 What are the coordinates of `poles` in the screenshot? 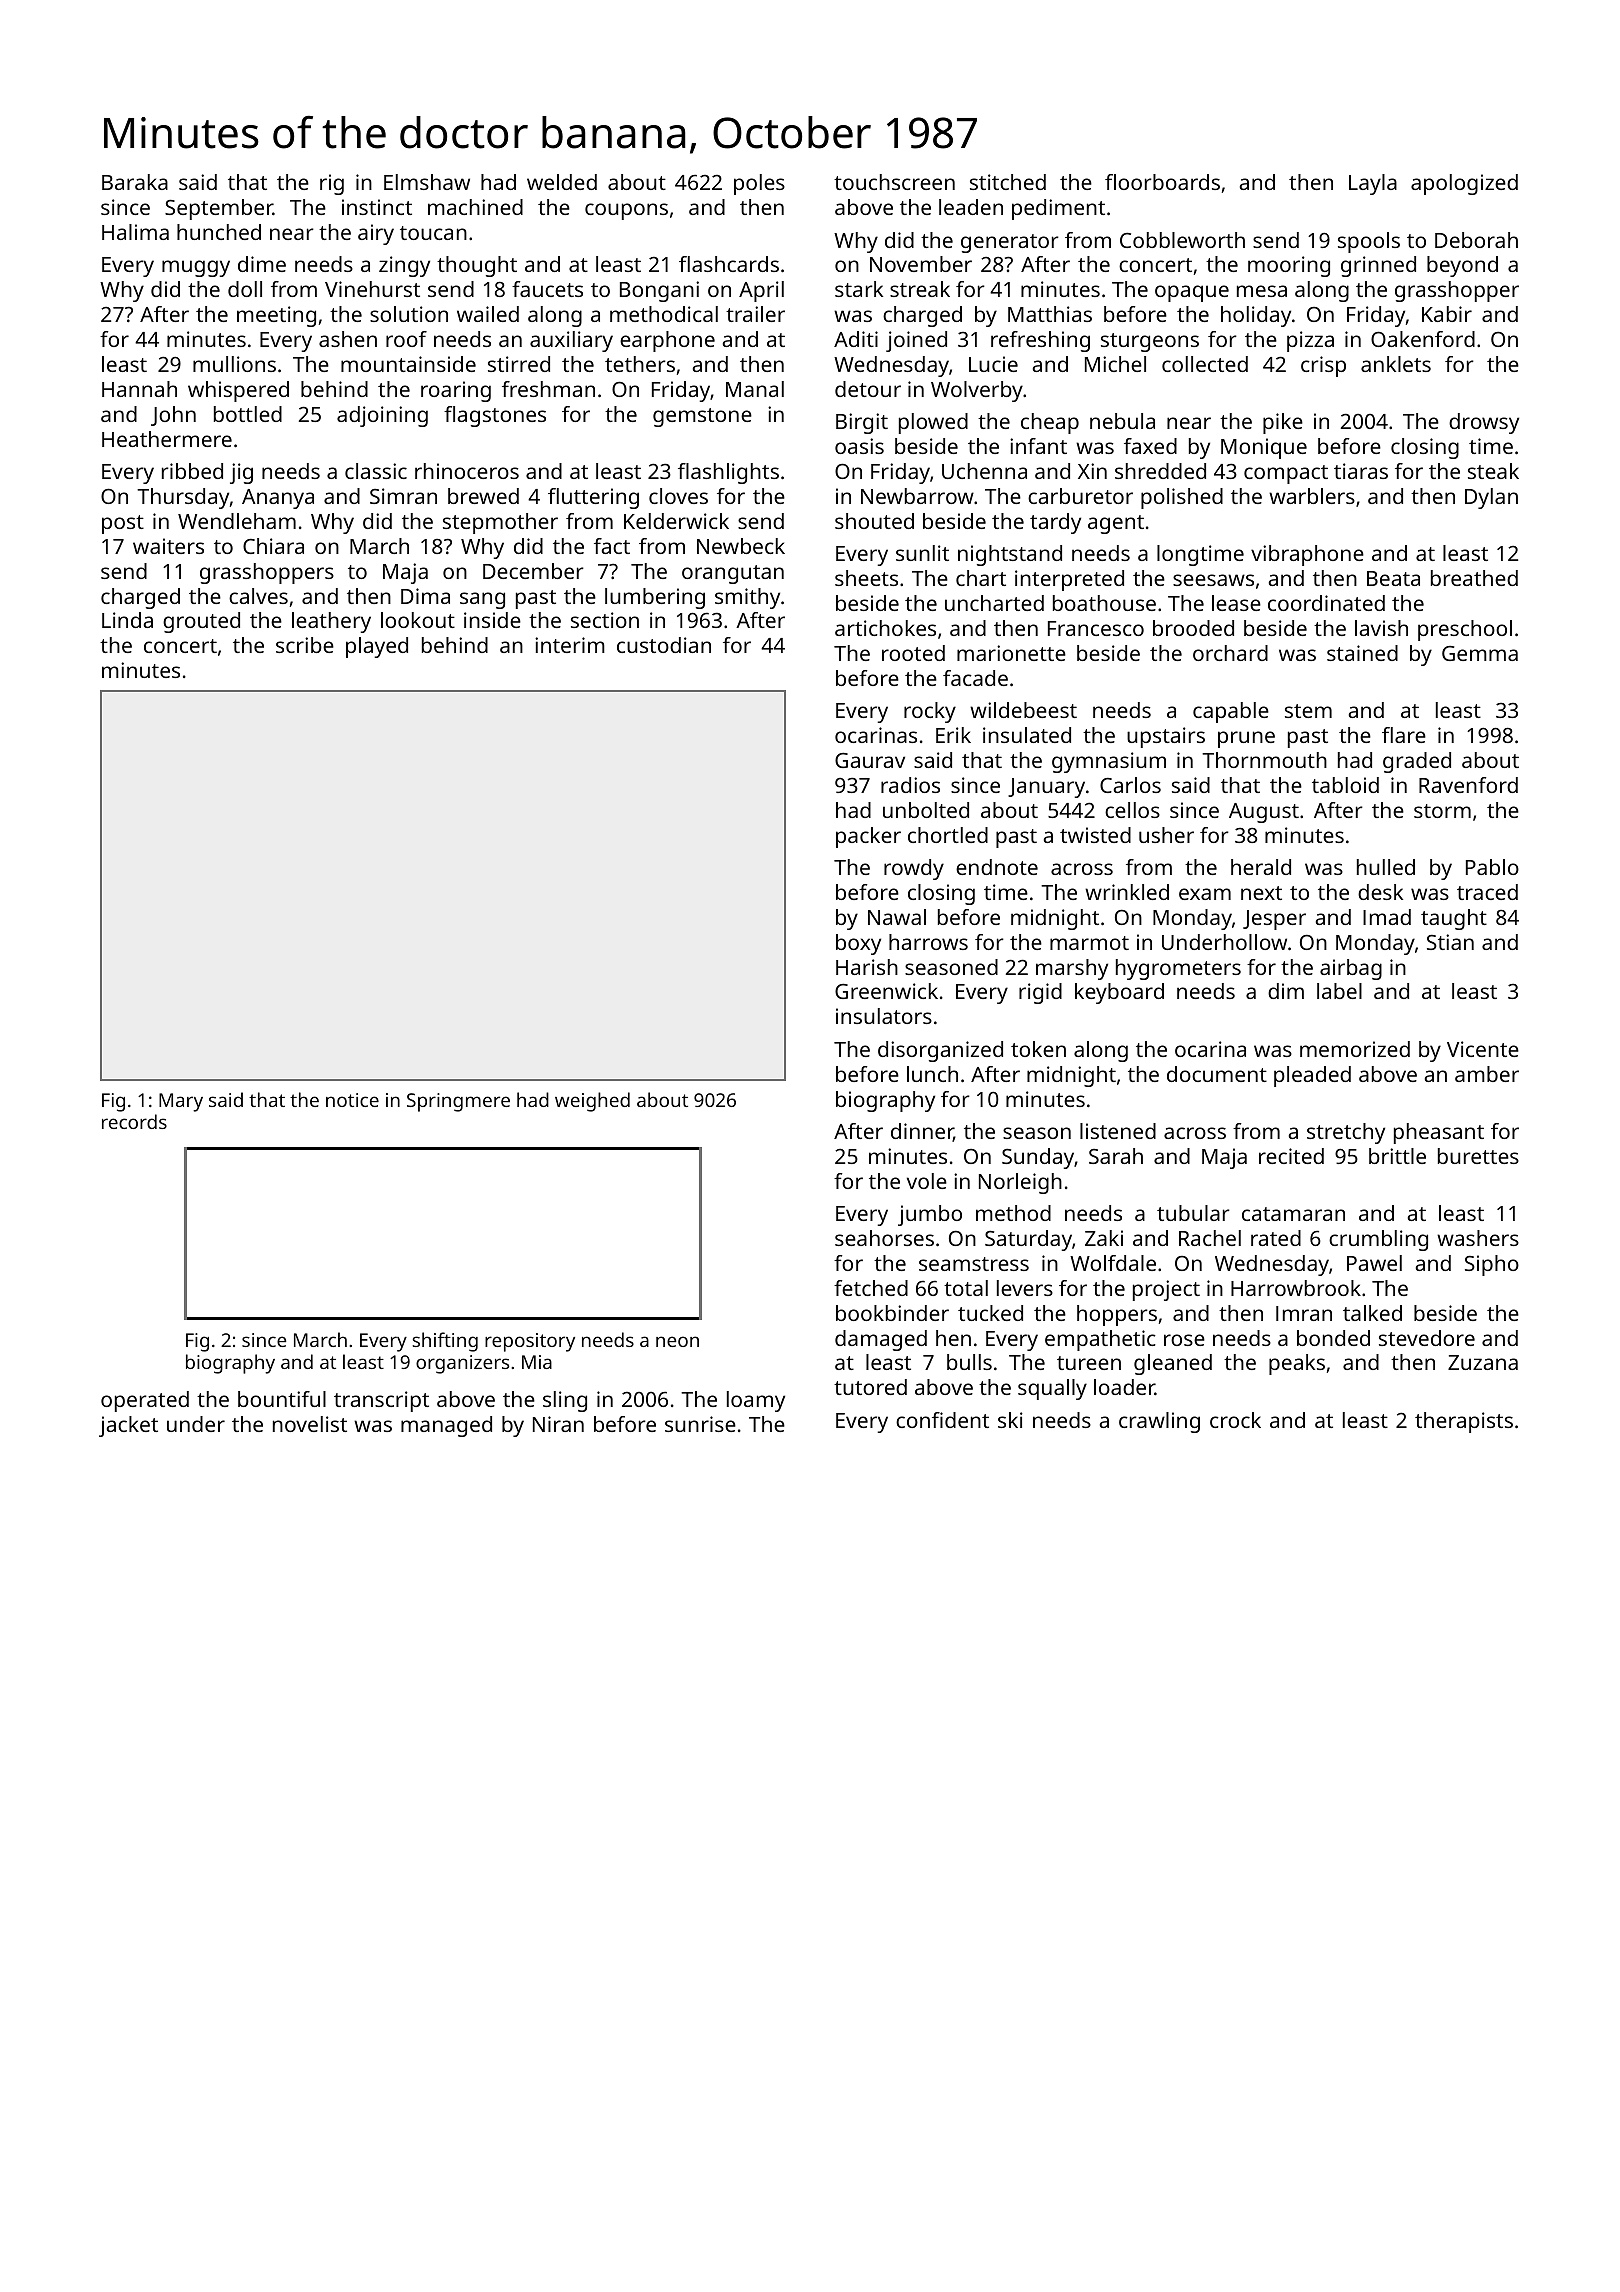 It's located at (759, 184).
